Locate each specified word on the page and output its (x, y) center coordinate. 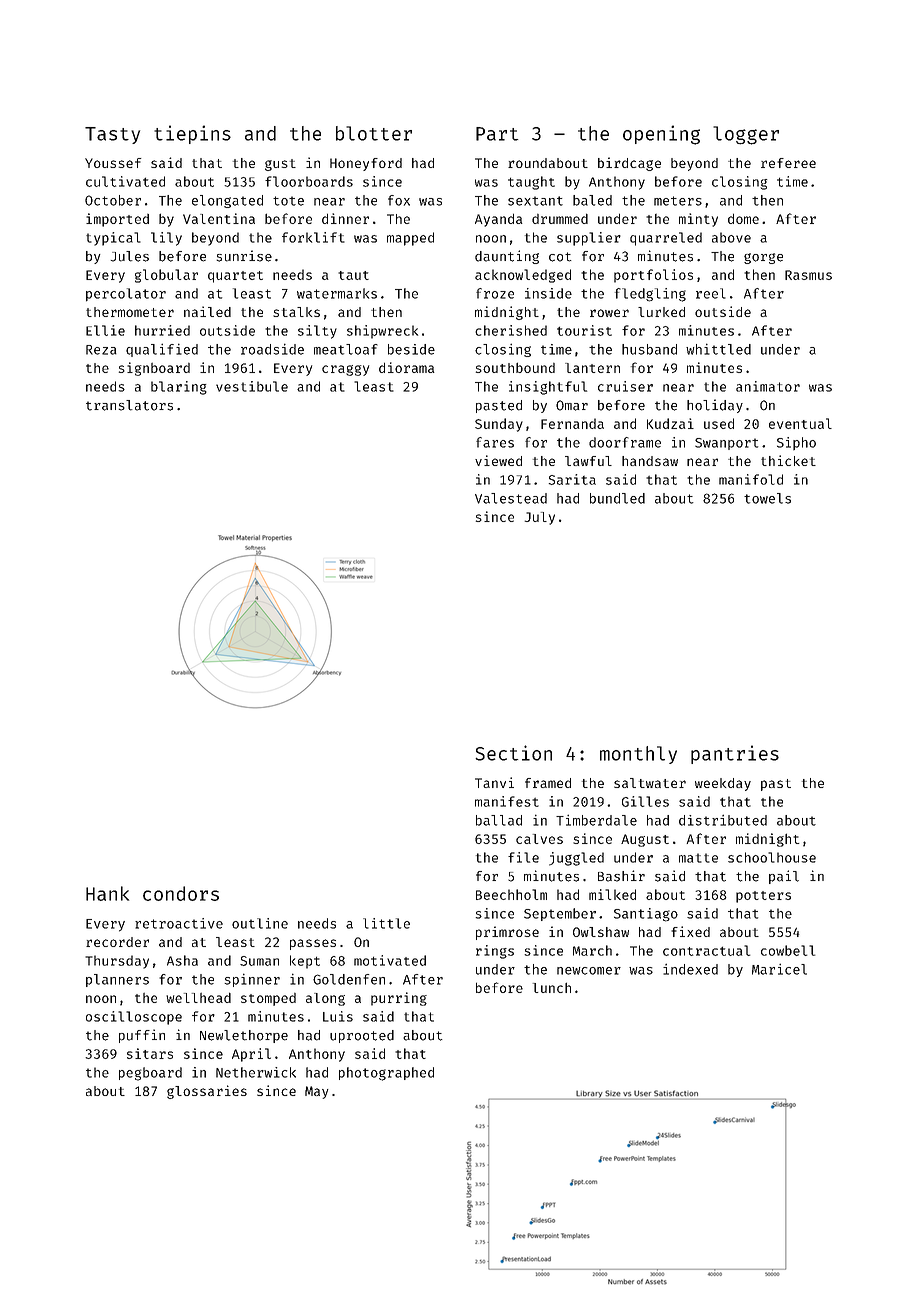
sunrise (244, 256)
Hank (107, 893)
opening (661, 135)
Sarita (572, 479)
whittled (718, 349)
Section (513, 753)
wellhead (198, 997)
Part (497, 134)
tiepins (192, 134)
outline (260, 923)
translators (129, 405)
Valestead (511, 498)
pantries (735, 754)
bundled (617, 498)
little (386, 923)
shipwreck (382, 332)
